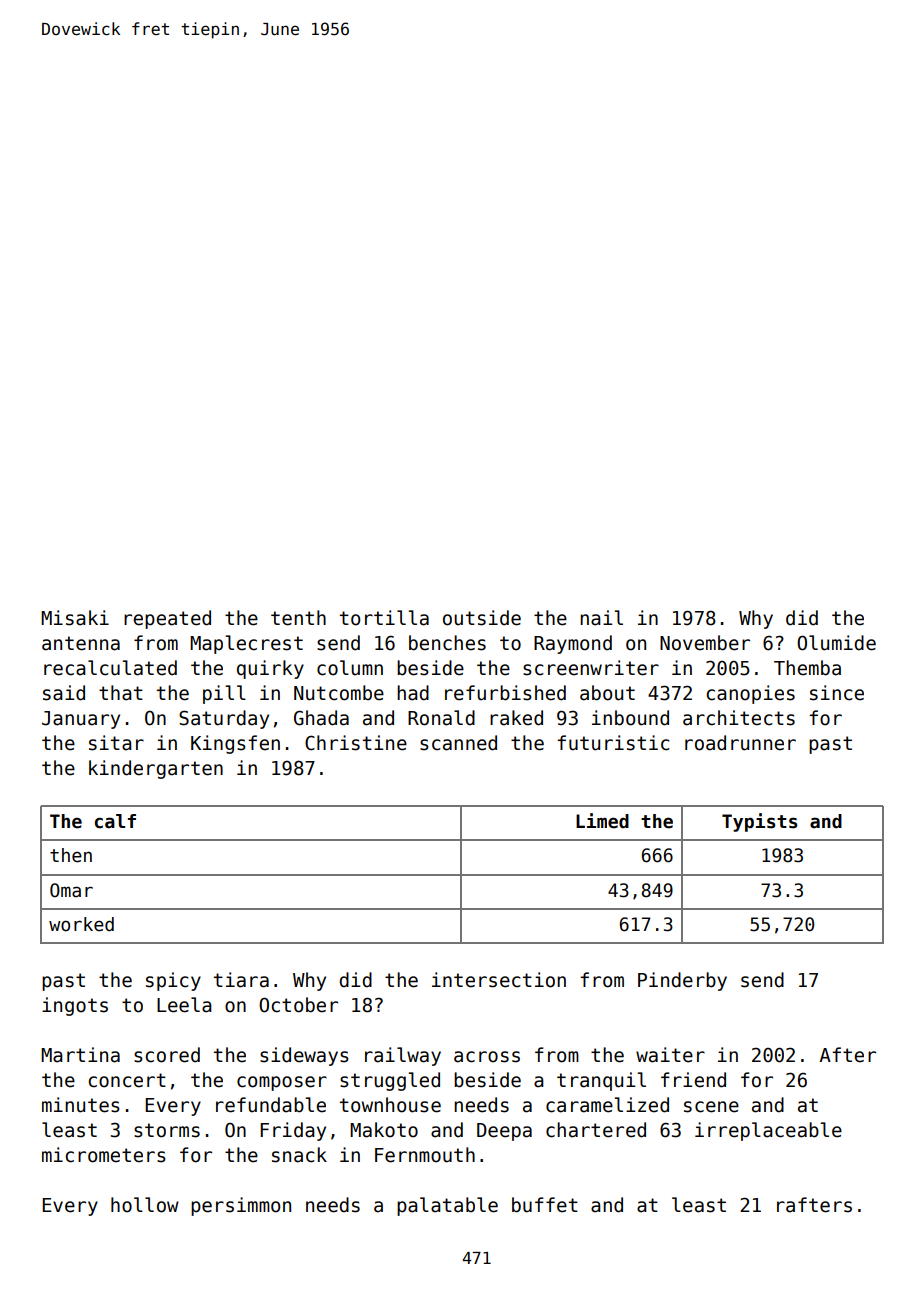 This screenshot has height=1308, width=924. Describe the element at coordinates (545, 1205) in the screenshot. I see `buffet` at that location.
